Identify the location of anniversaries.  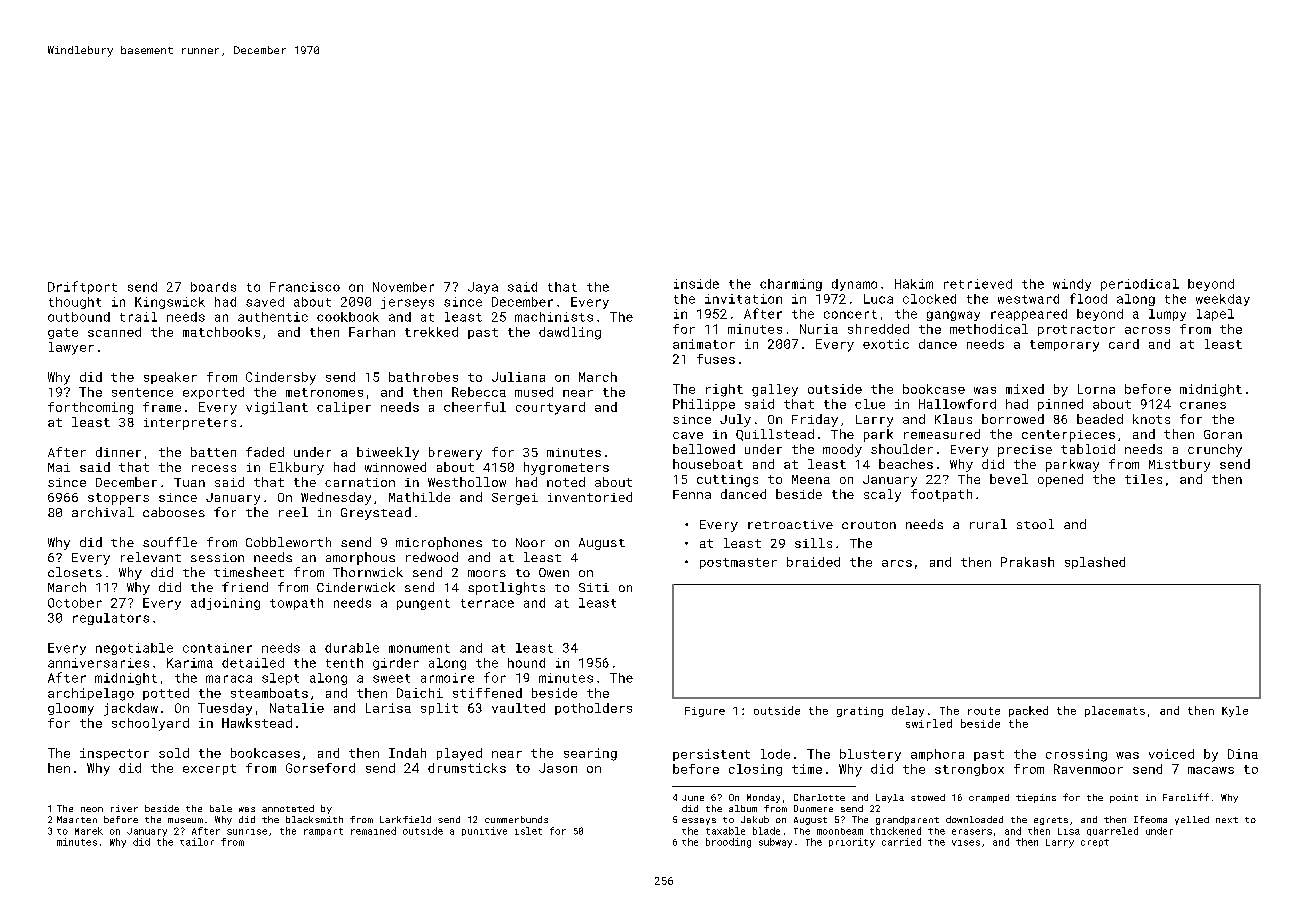
(98, 663).
